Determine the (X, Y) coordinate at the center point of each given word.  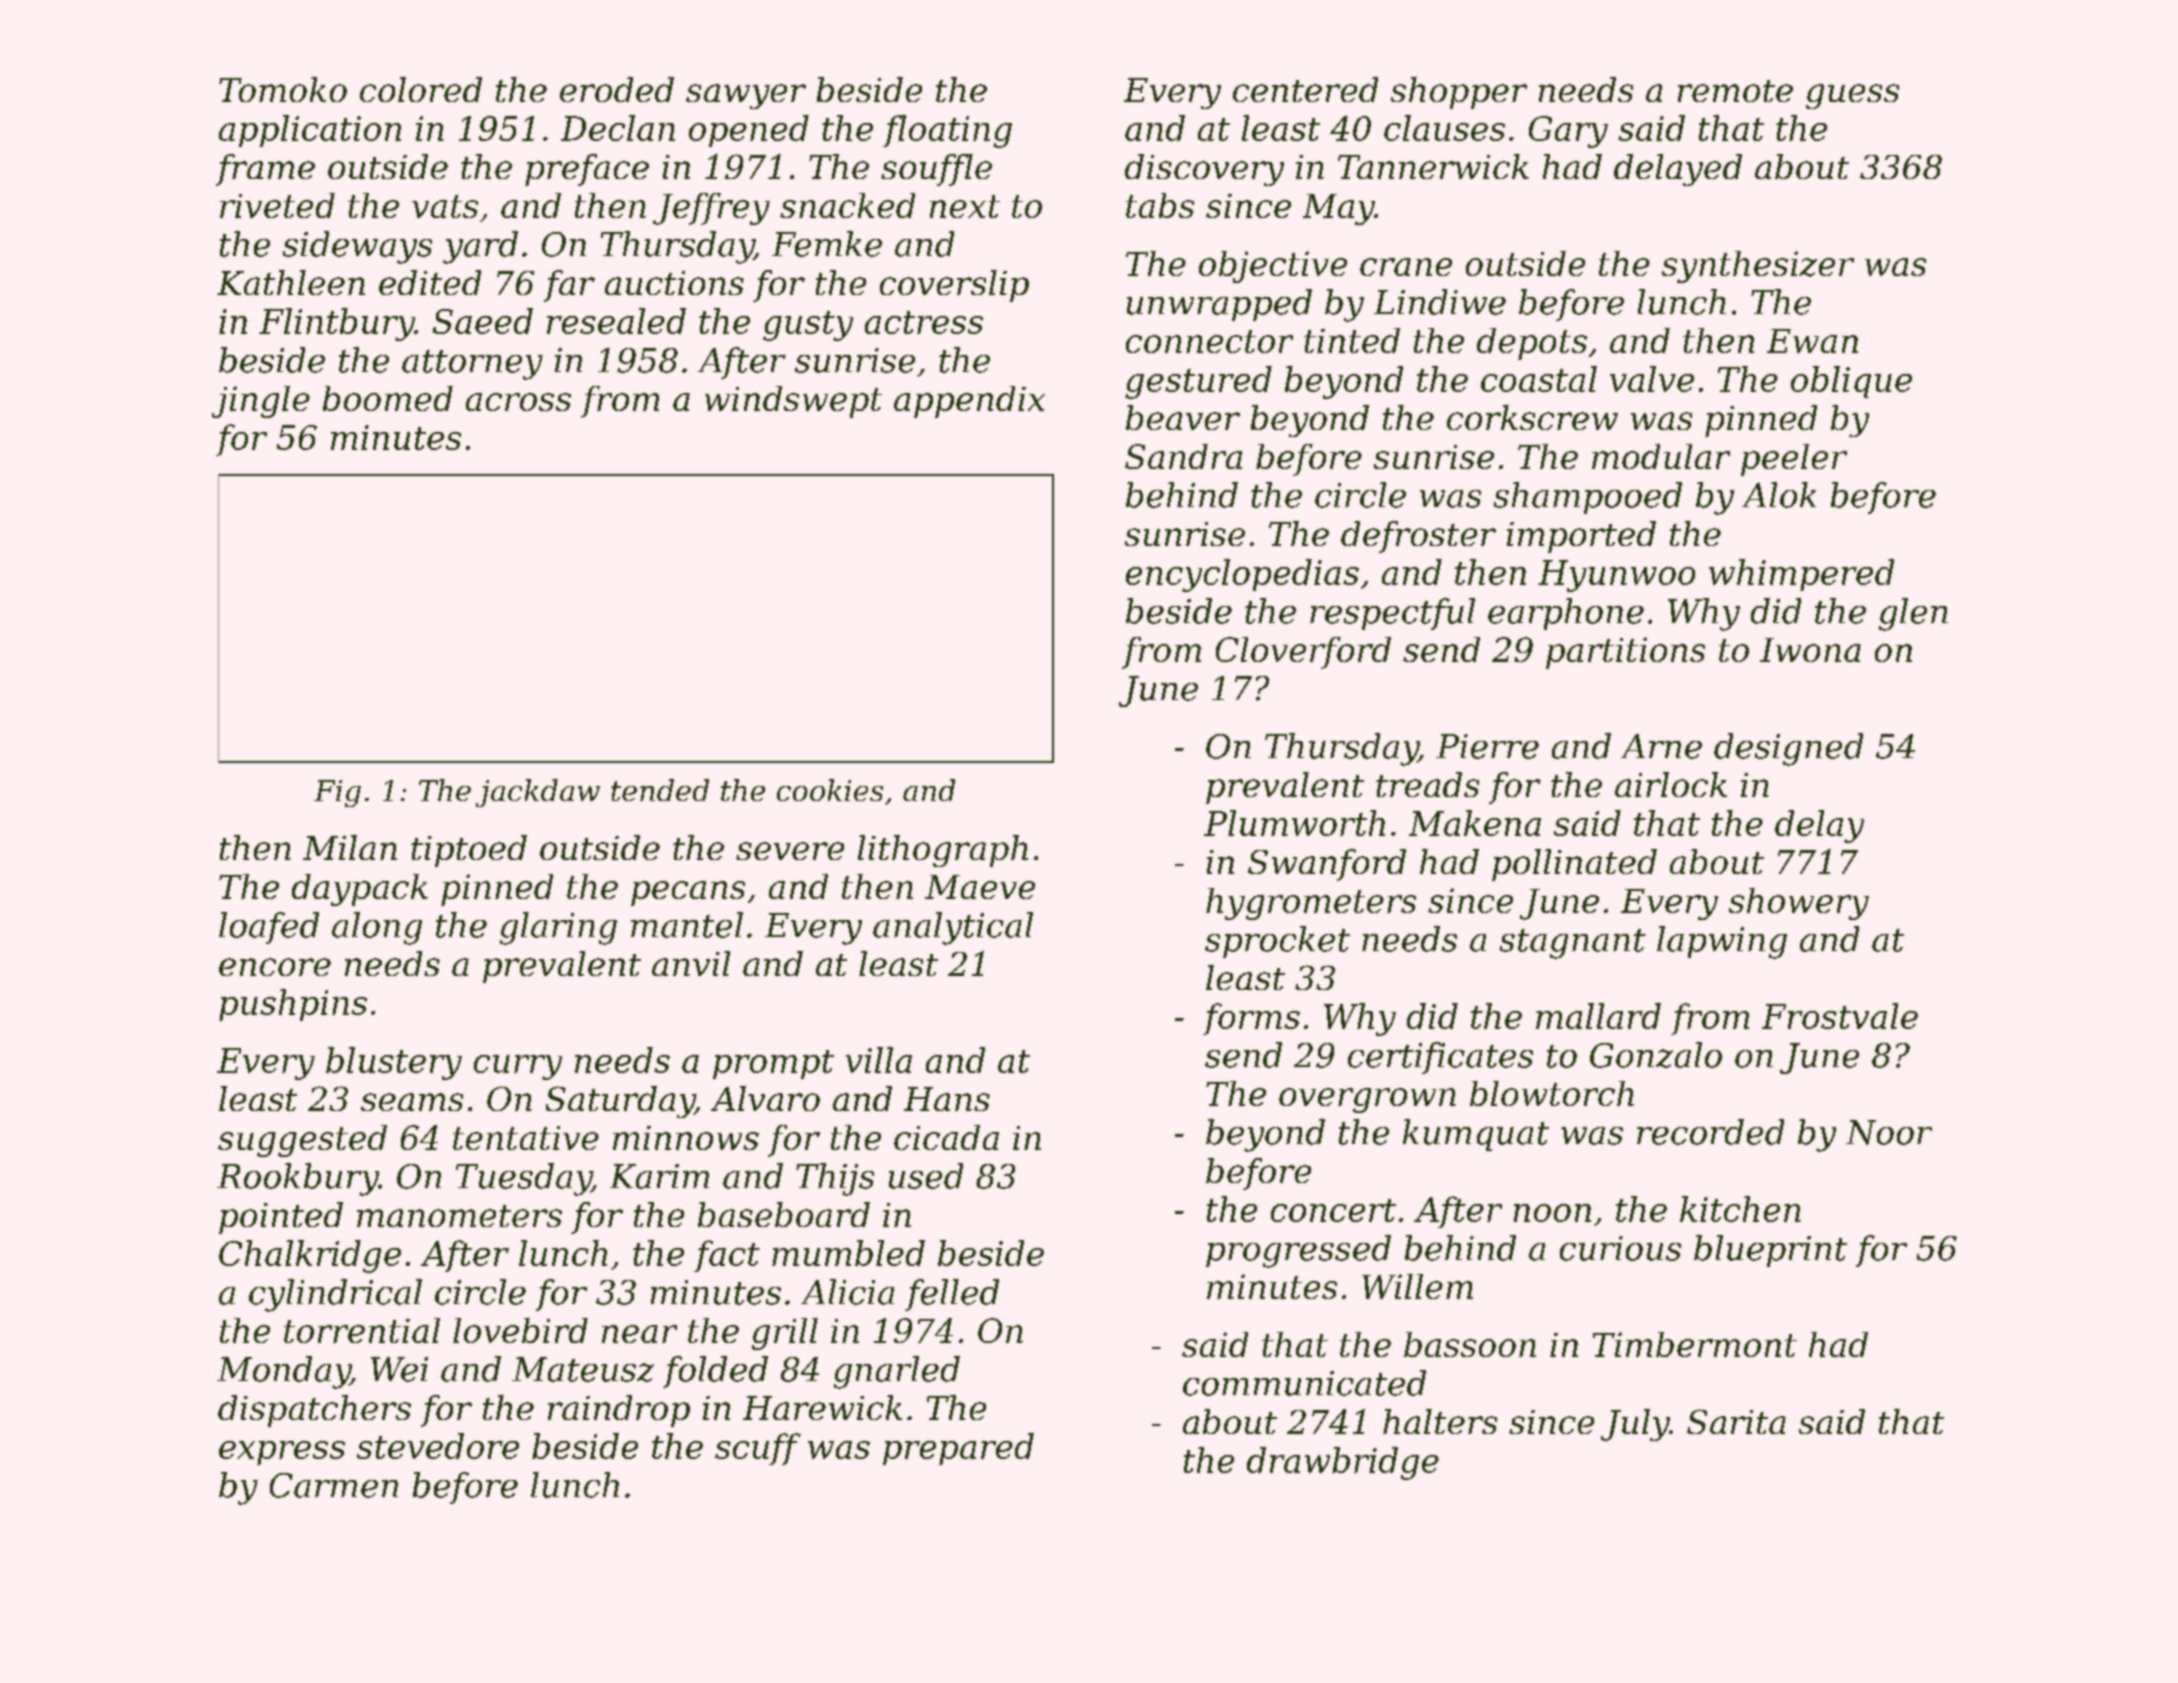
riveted (277, 205)
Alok (1779, 495)
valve (1652, 379)
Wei (399, 1369)
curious (1620, 1248)
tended (660, 790)
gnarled (897, 1372)
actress (924, 322)
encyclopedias (1242, 575)
